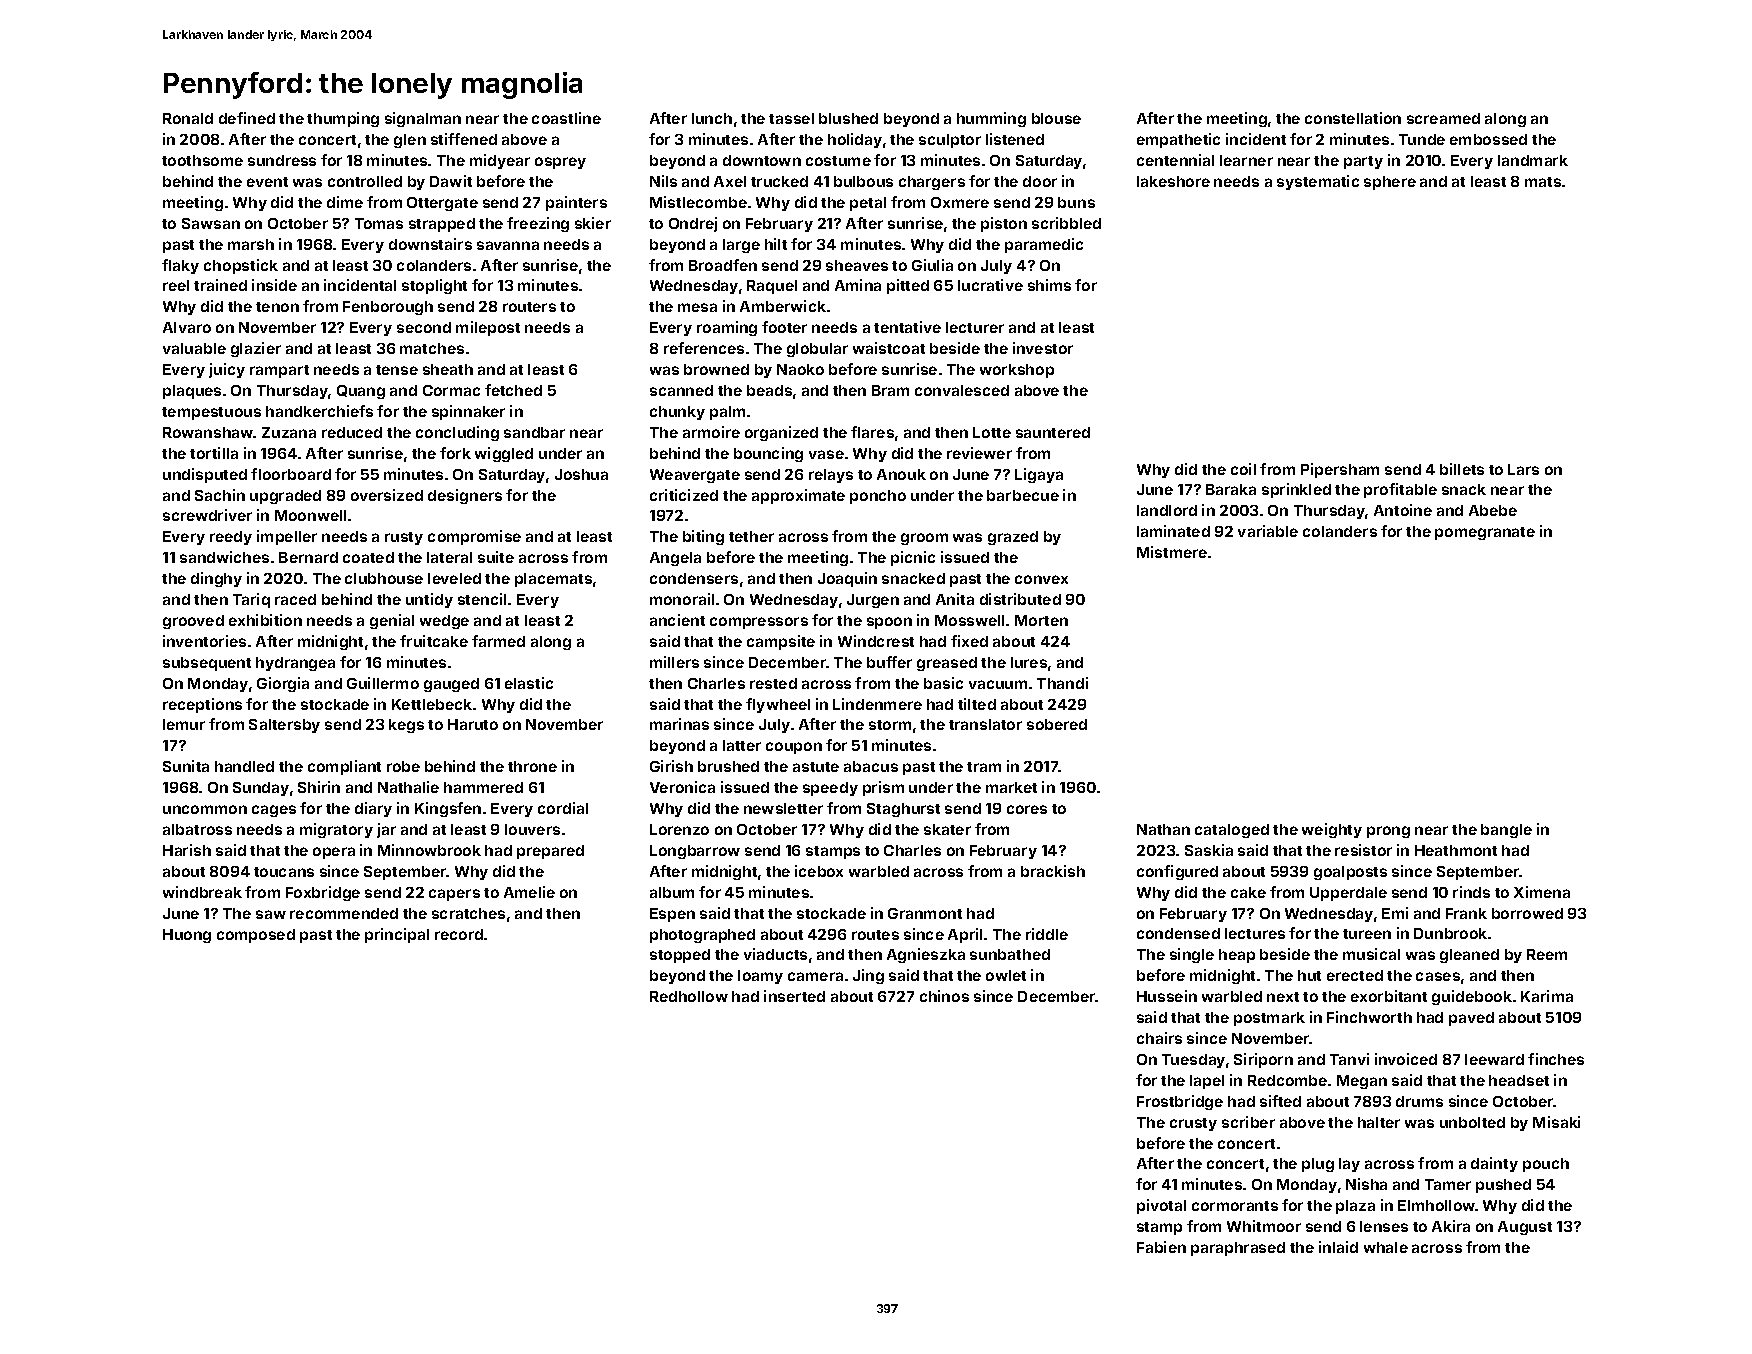  I want to click on Lindenmere, so click(877, 704).
